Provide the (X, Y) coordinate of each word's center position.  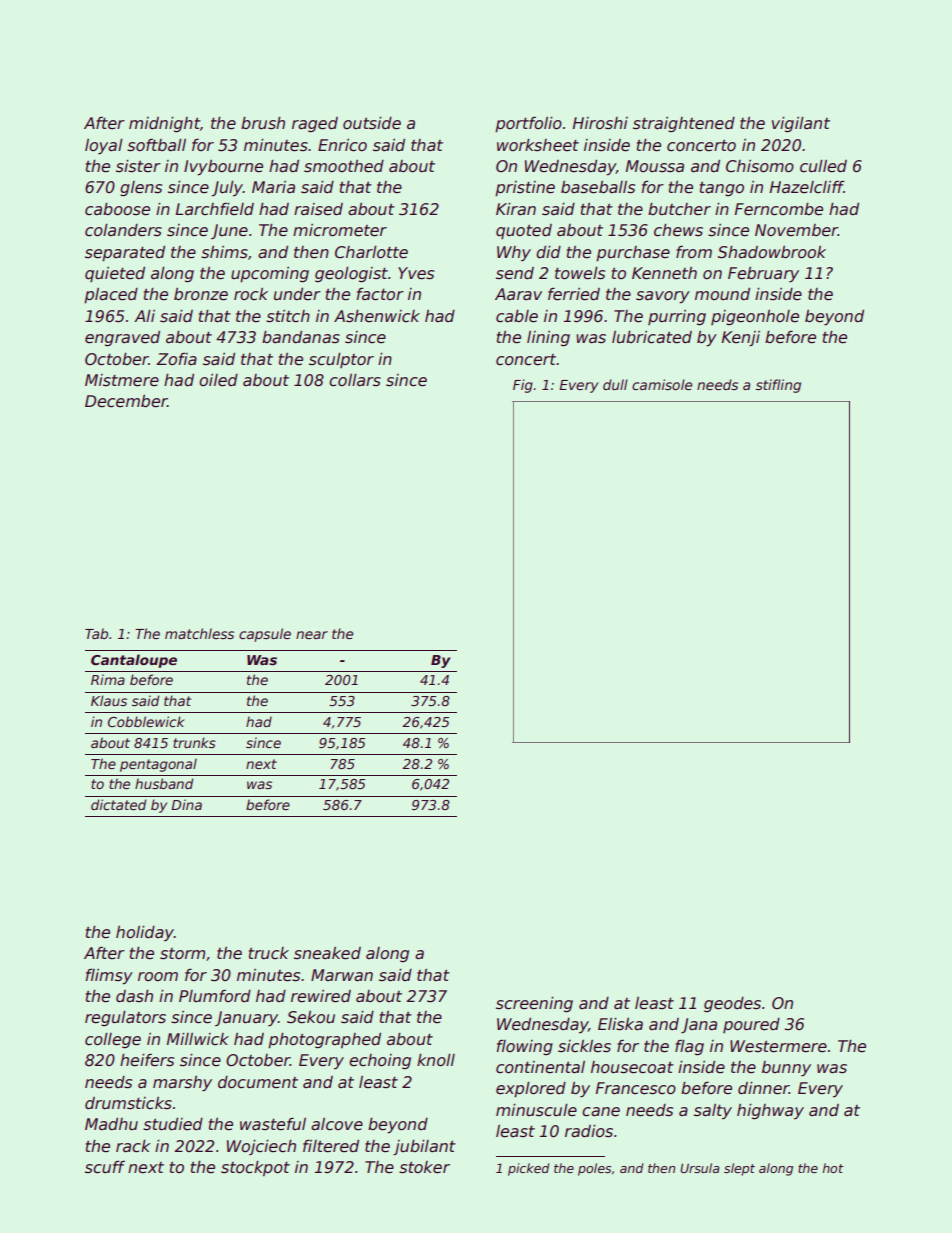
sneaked (327, 953)
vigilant (801, 124)
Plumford (215, 996)
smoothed (344, 166)
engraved (122, 338)
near (312, 635)
